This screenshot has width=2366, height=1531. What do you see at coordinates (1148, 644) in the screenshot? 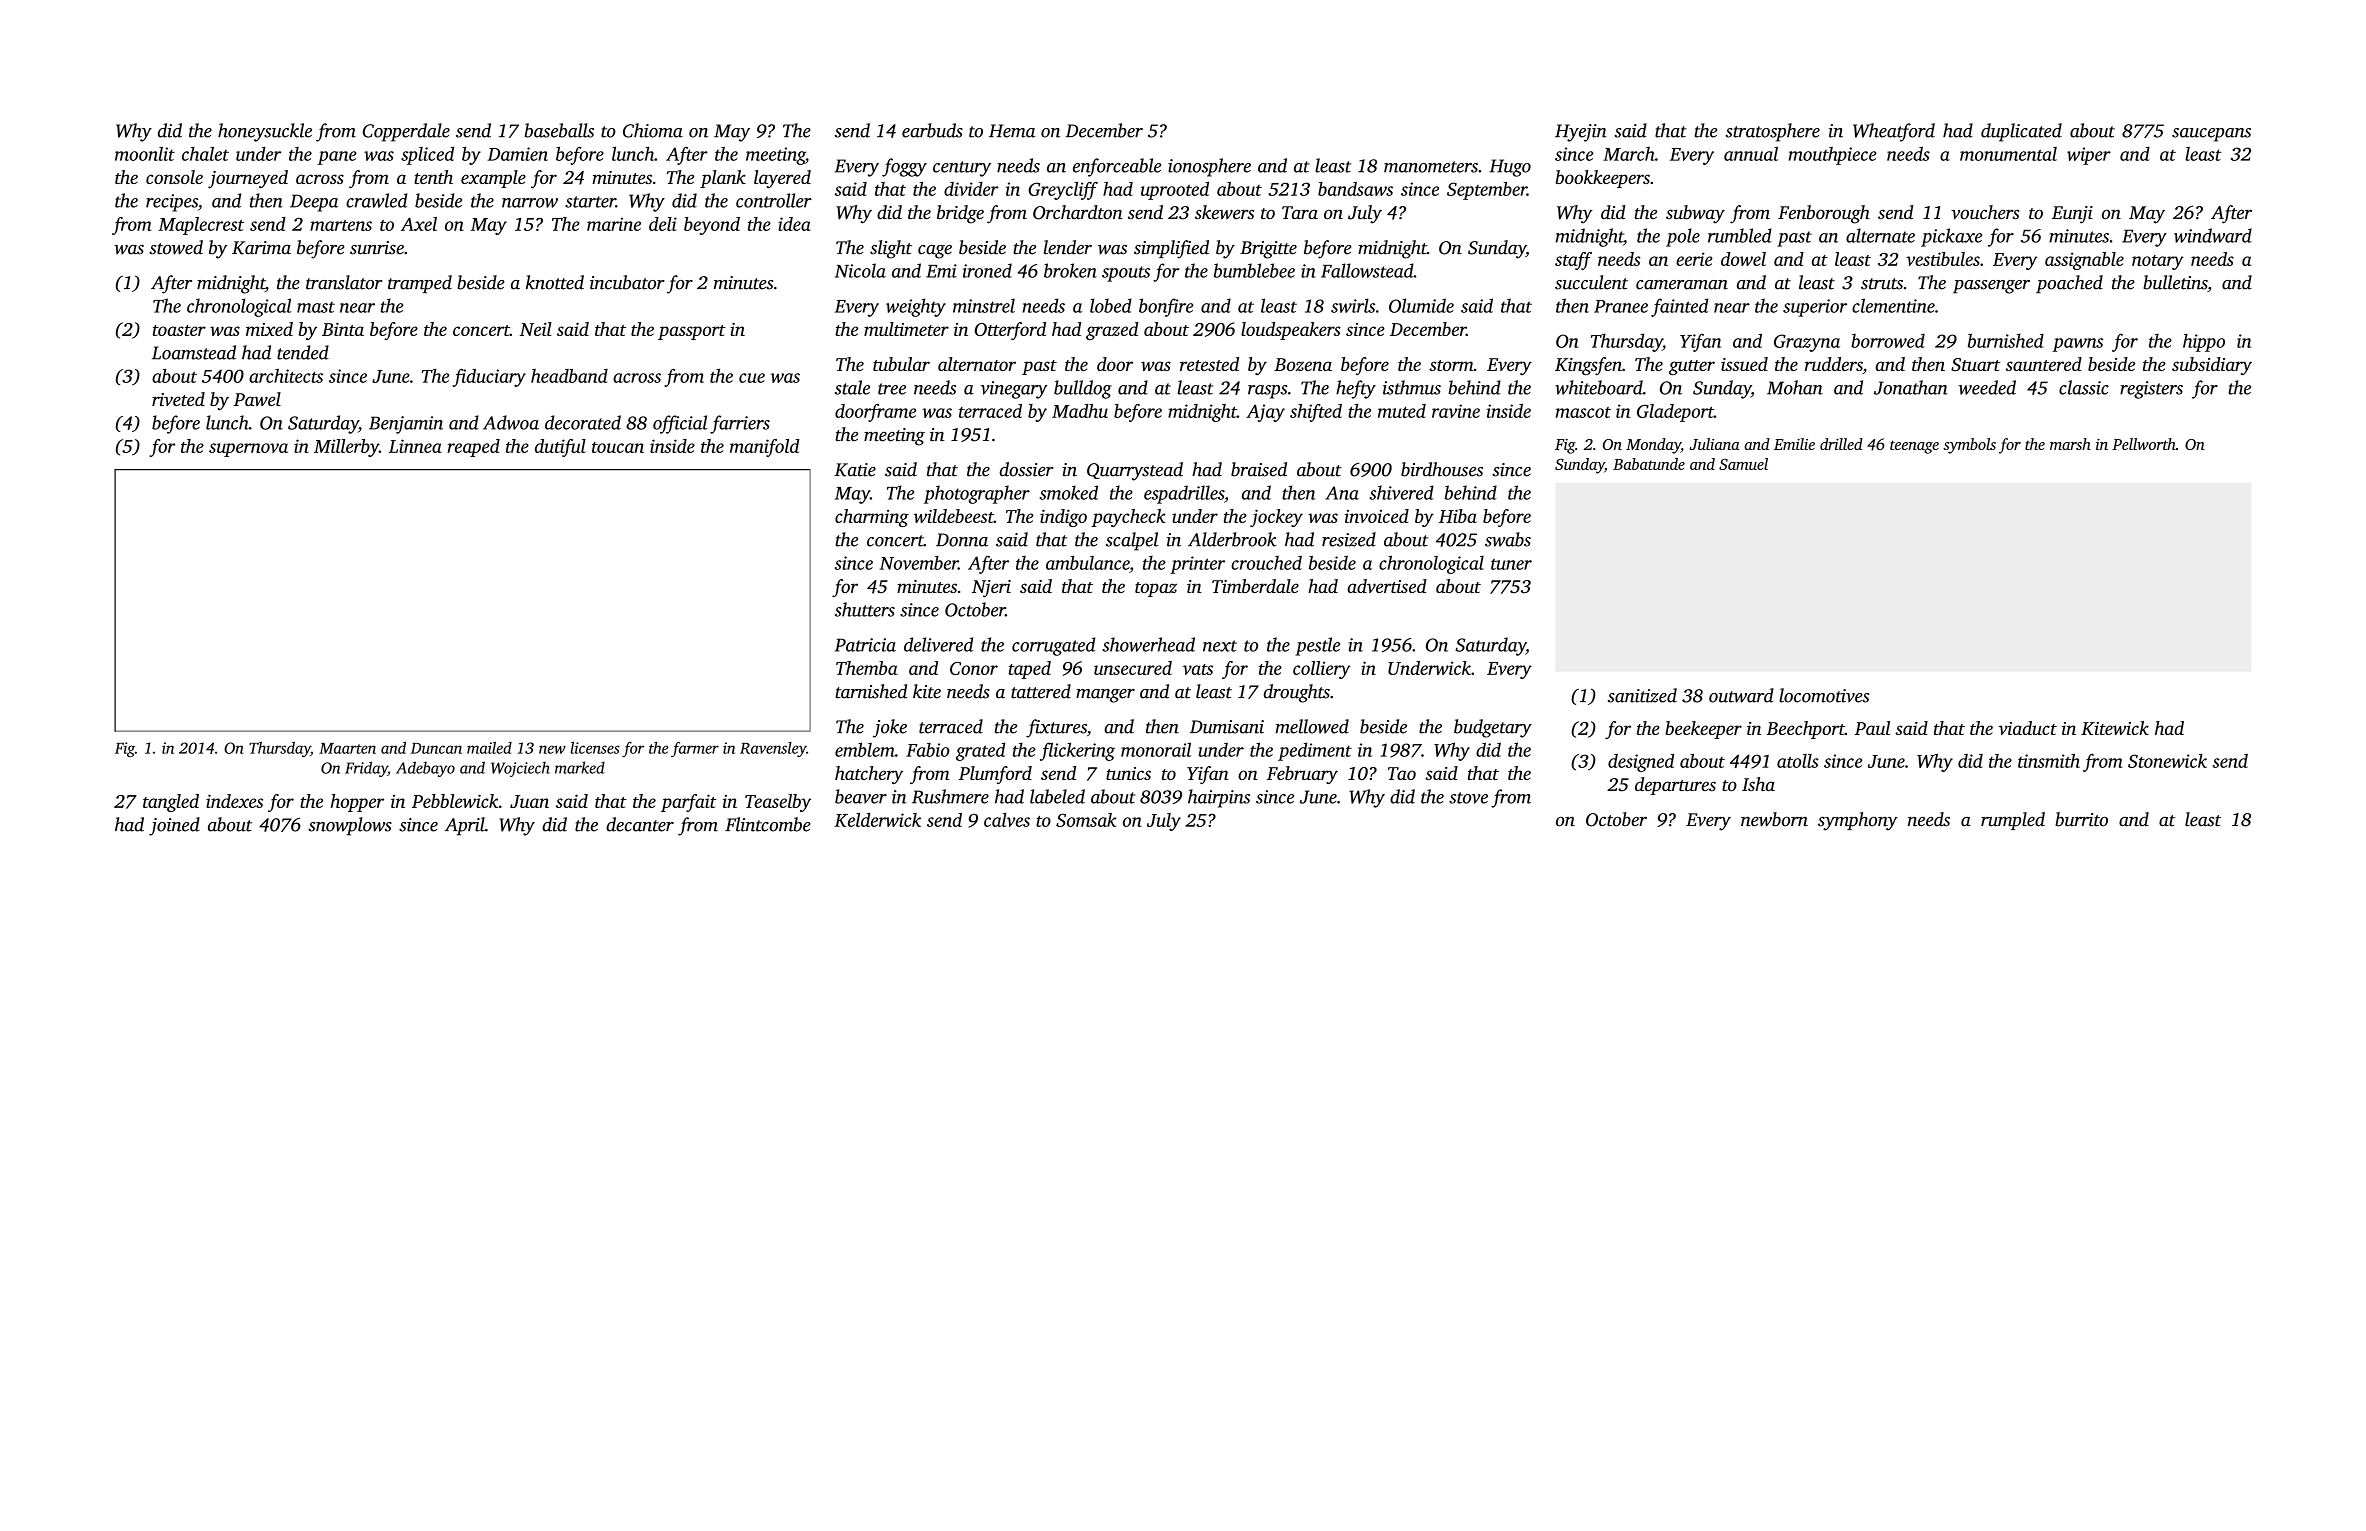
I see `showerhead` at bounding box center [1148, 644].
